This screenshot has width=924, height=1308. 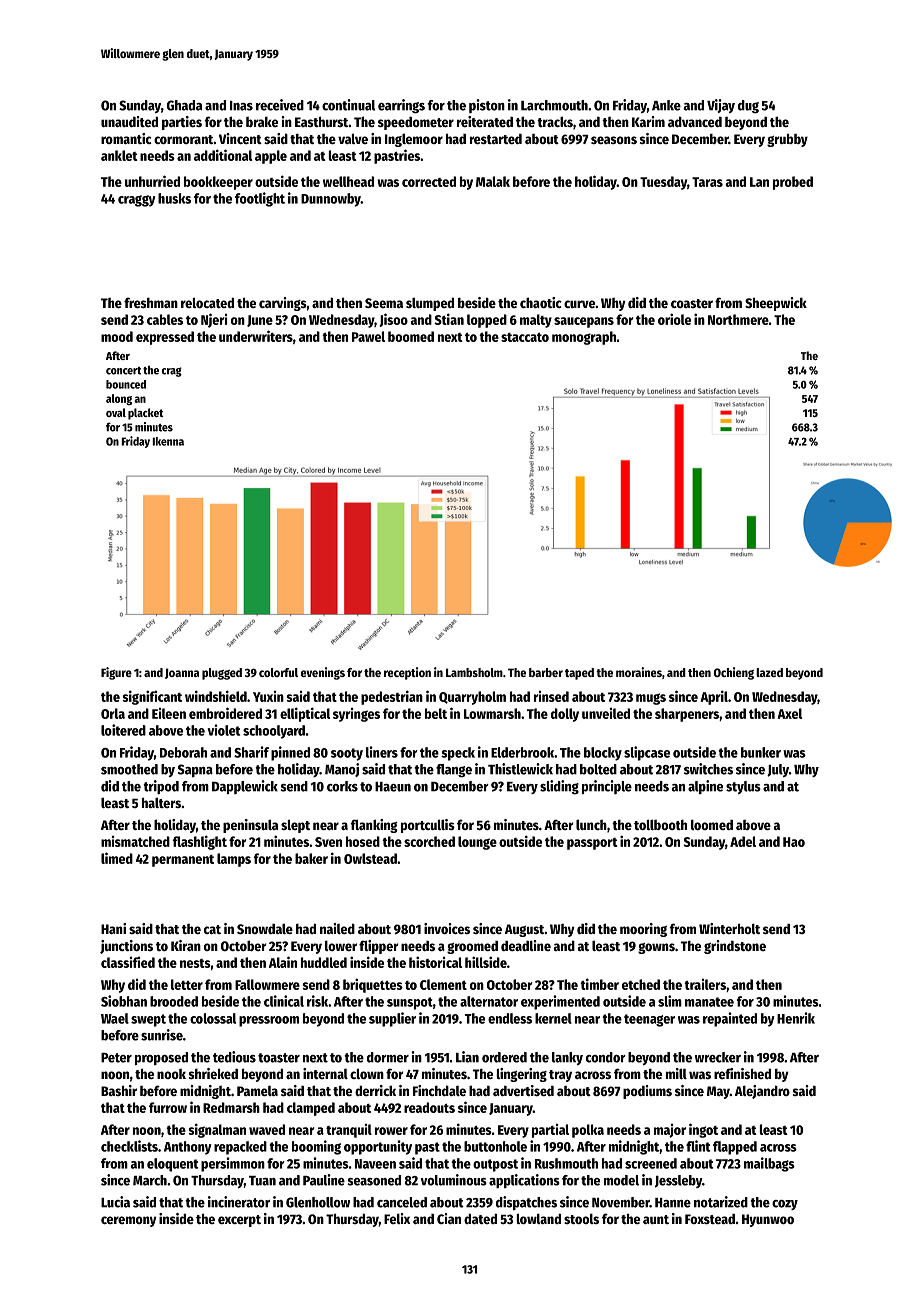 I want to click on Ikenna, so click(x=168, y=441).
